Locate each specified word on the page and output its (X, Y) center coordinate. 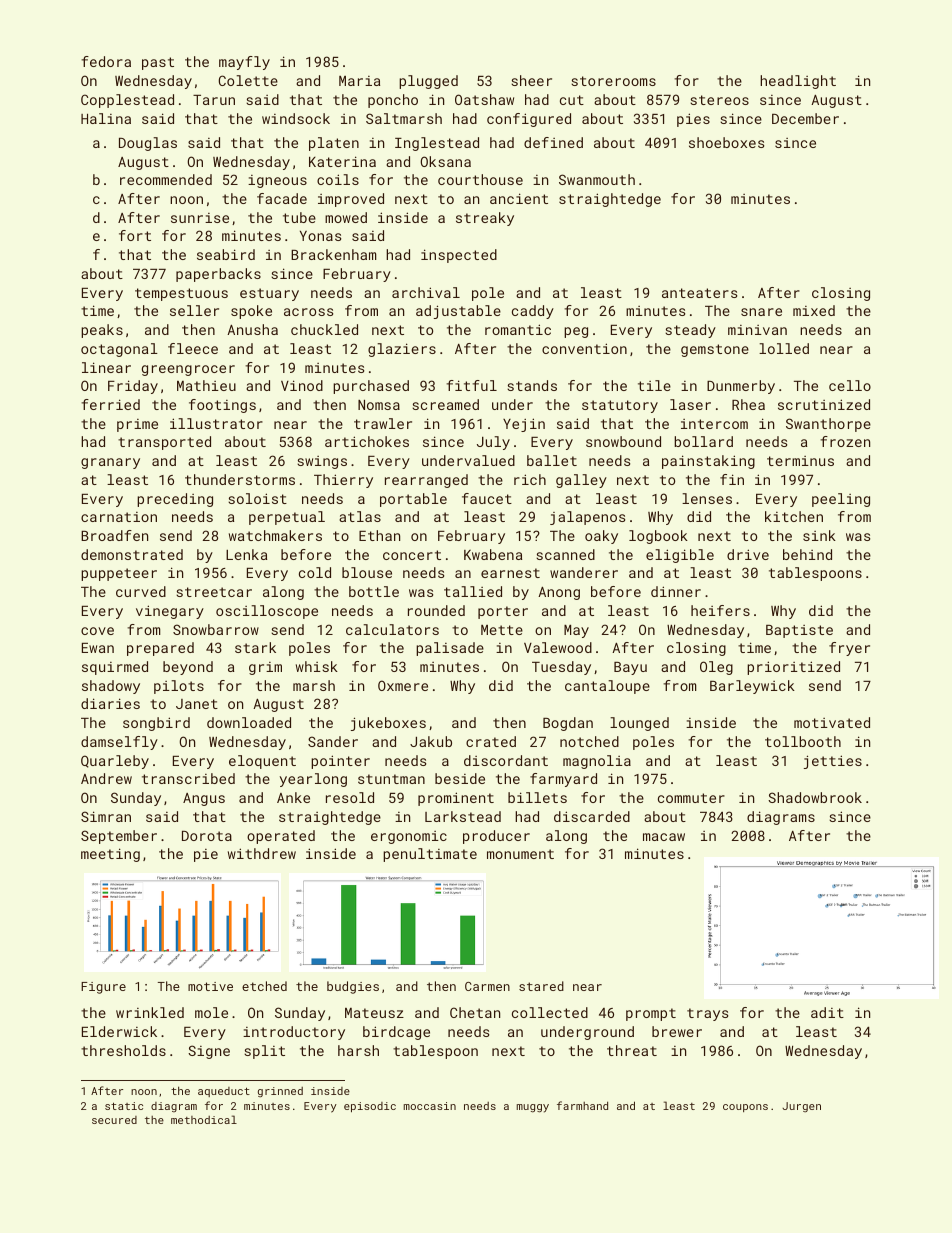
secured (114, 1120)
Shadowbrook (815, 797)
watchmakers (275, 535)
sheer (531, 80)
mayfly (244, 63)
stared (541, 986)
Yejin (524, 425)
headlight (798, 82)
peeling (841, 500)
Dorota (207, 836)
